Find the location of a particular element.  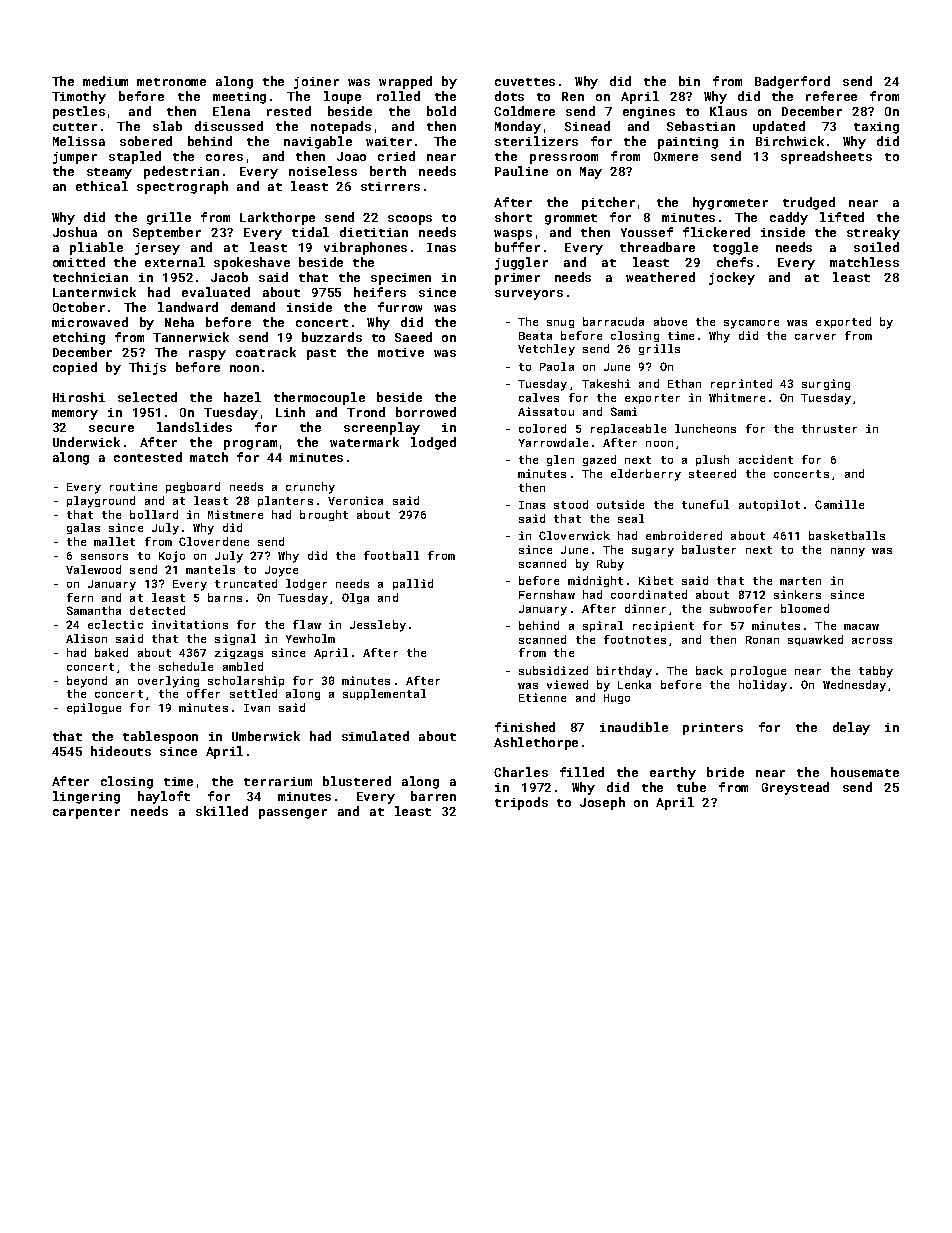

Wednesday is located at coordinates (854, 686).
